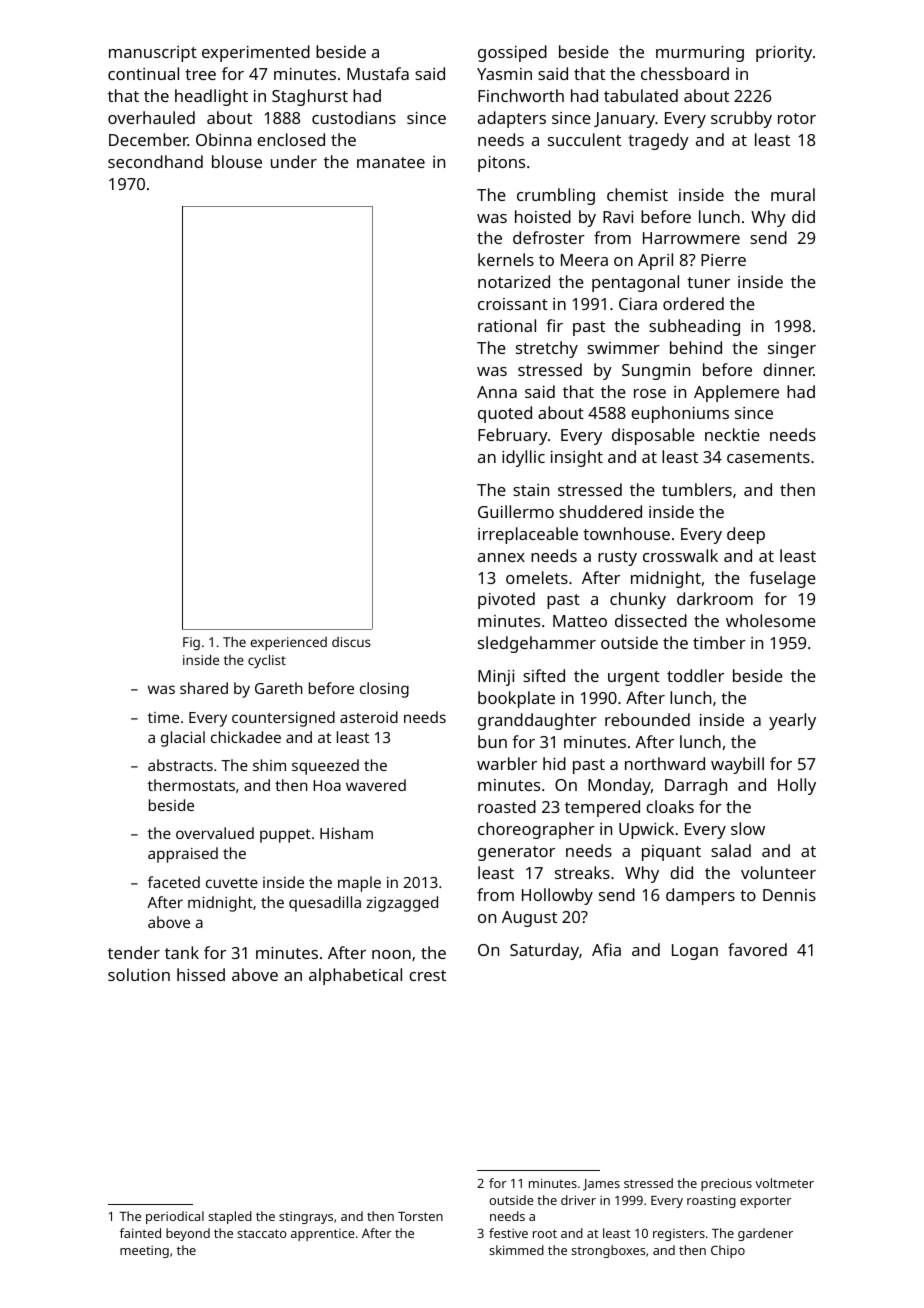 This document has width=924, height=1308. I want to click on priority, so click(784, 54).
